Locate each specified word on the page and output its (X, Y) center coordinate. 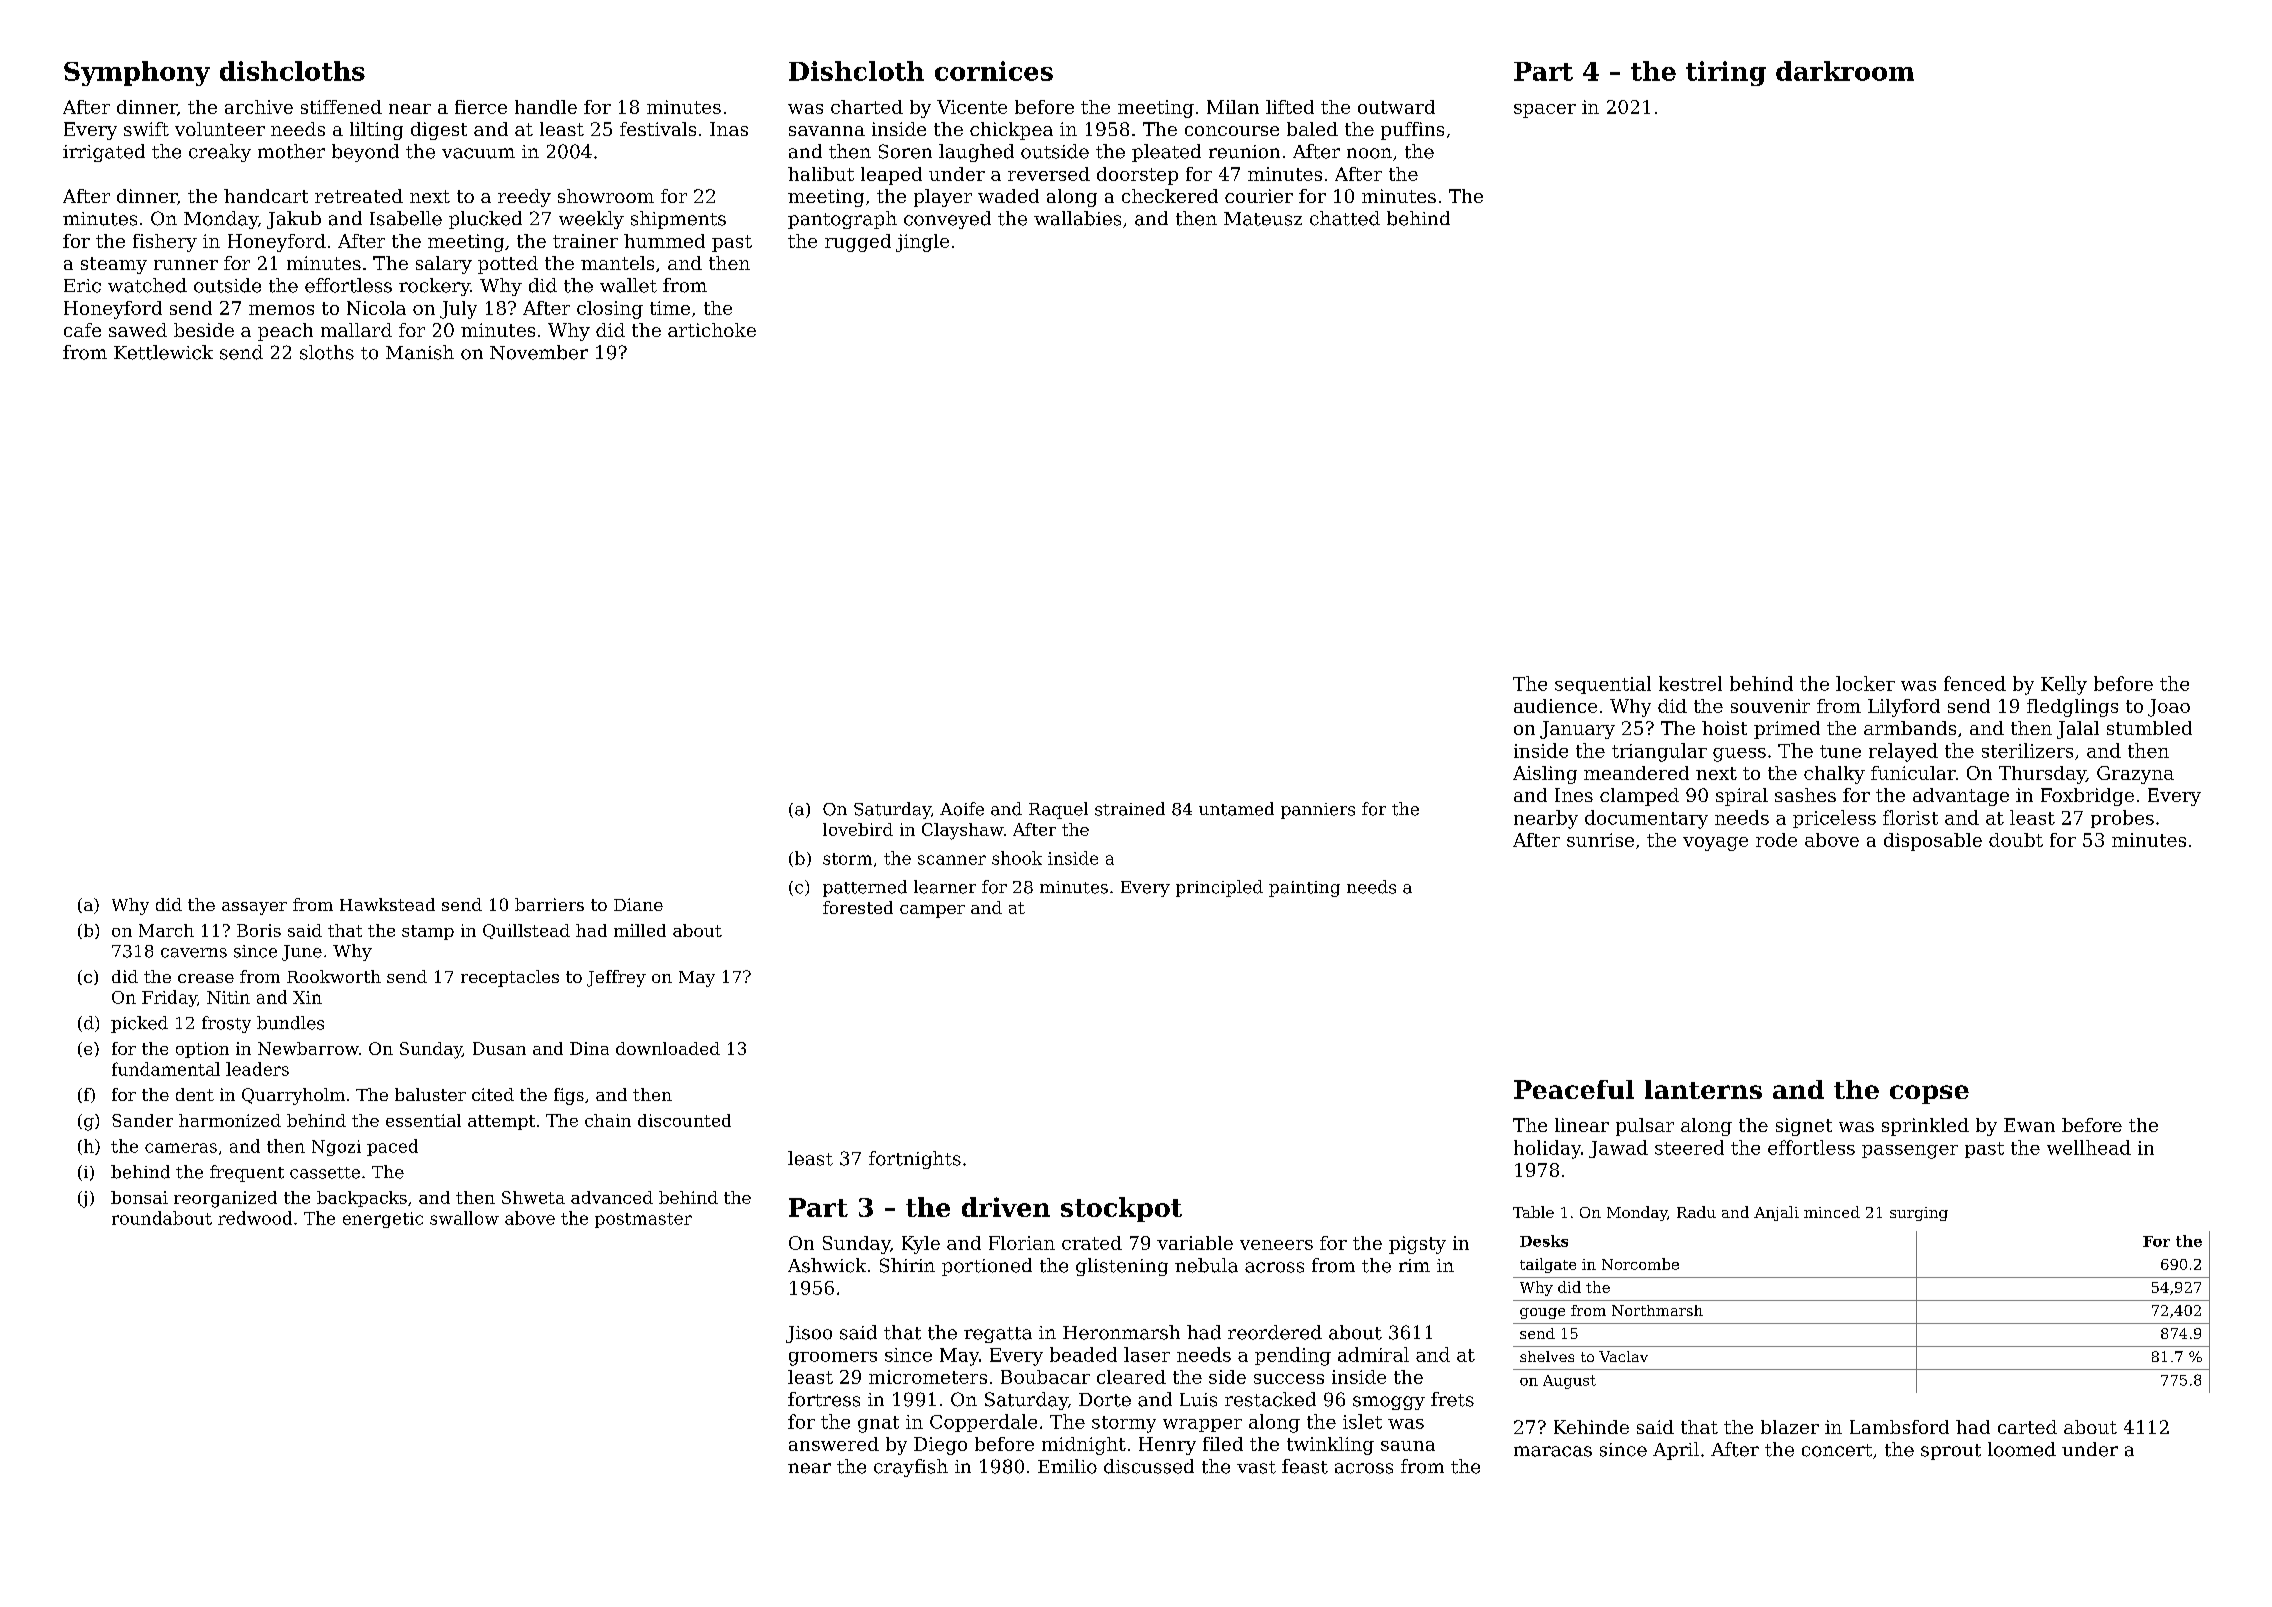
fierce (481, 107)
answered (834, 1444)
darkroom (1845, 71)
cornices (994, 71)
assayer (254, 908)
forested (858, 907)
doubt (2016, 840)
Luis (1198, 1400)
